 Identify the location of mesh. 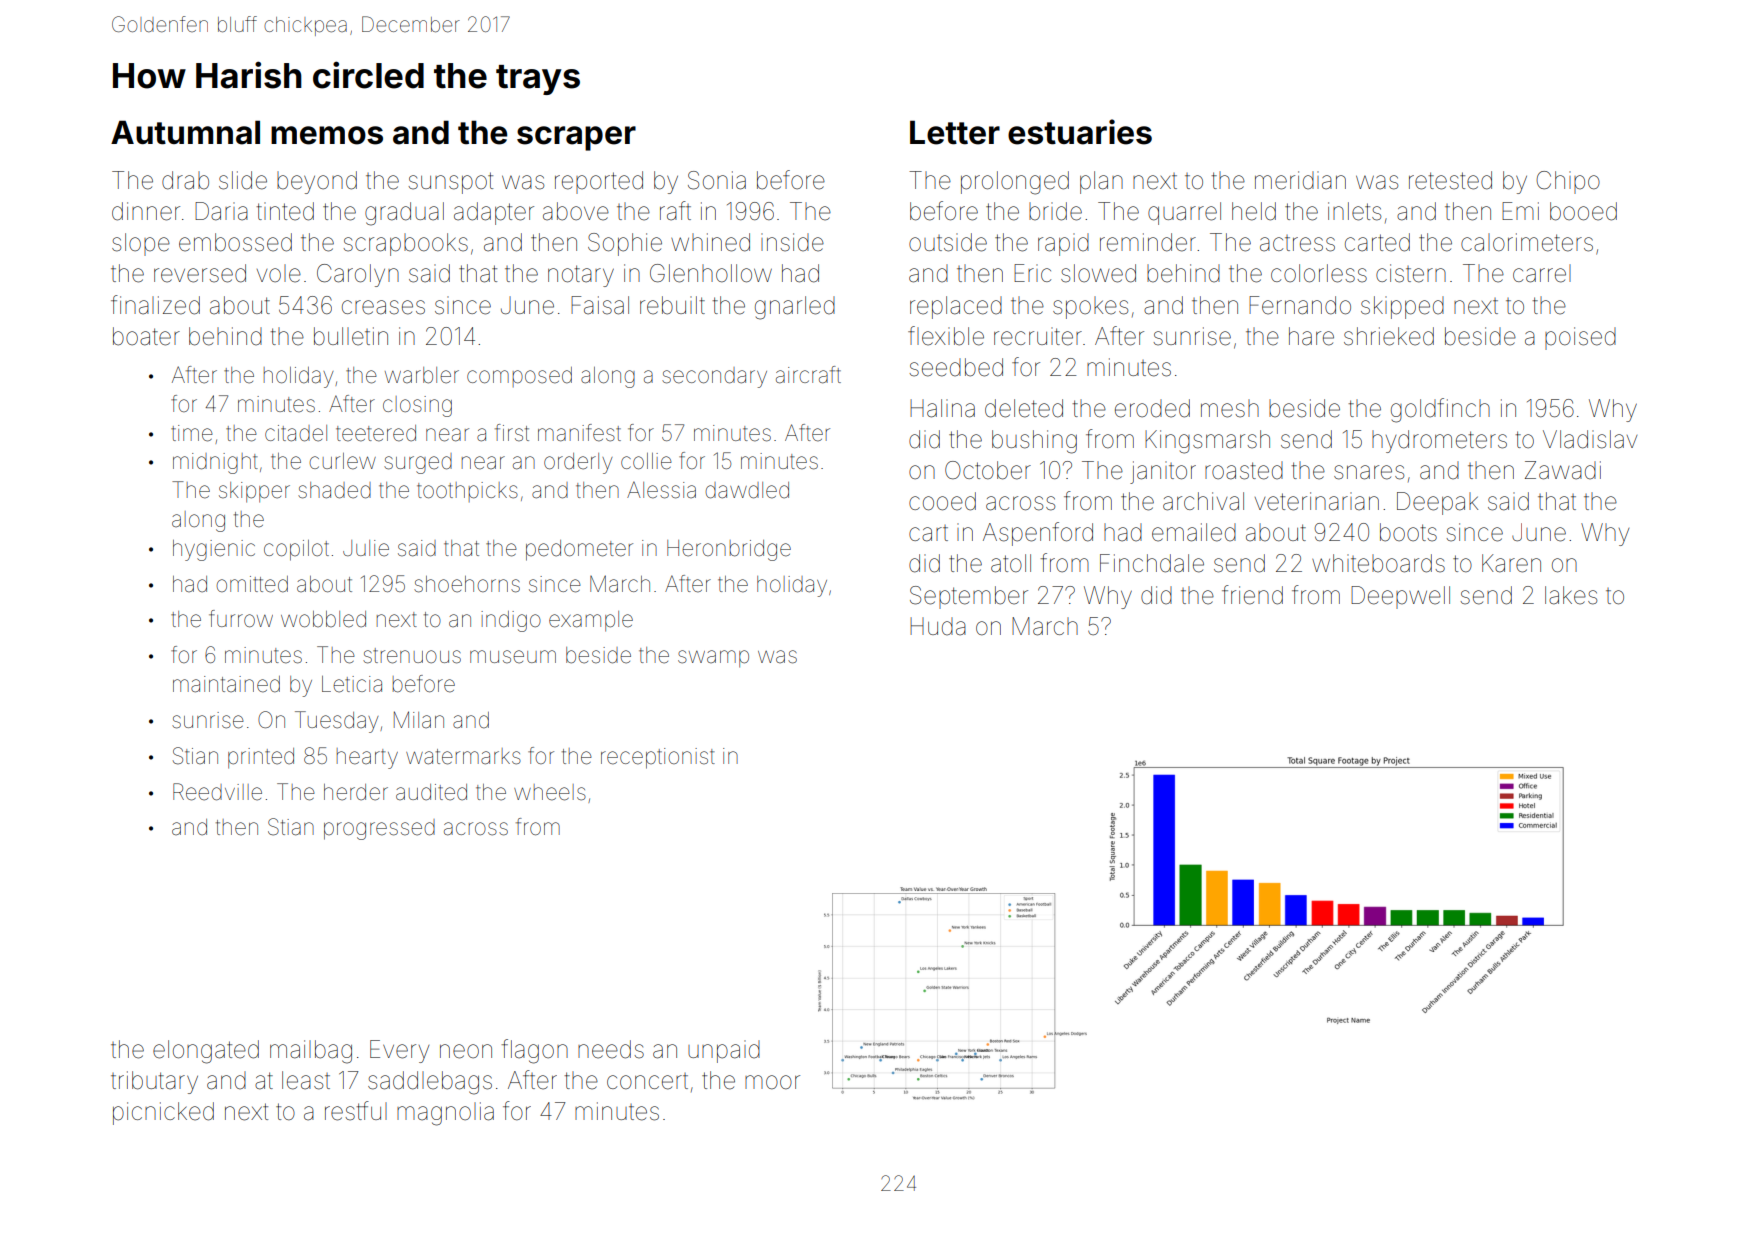
(1230, 408).
